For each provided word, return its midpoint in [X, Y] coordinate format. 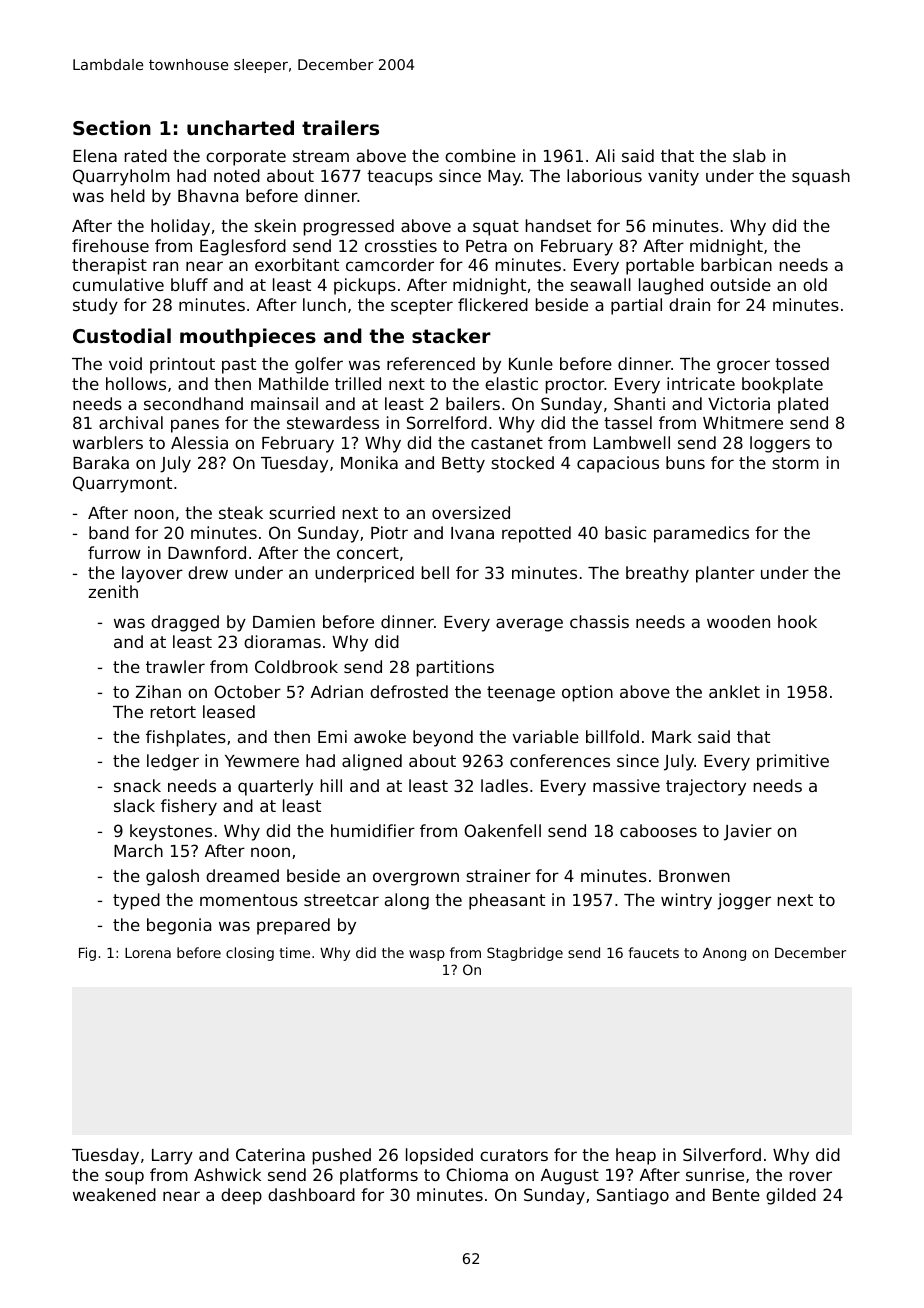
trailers [340, 128]
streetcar [341, 900]
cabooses [658, 830]
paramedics [701, 534]
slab [749, 155]
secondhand [193, 403]
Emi [332, 736]
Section [112, 127]
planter [725, 574]
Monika [369, 462]
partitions [455, 668]
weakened [114, 1194]
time [294, 952]
